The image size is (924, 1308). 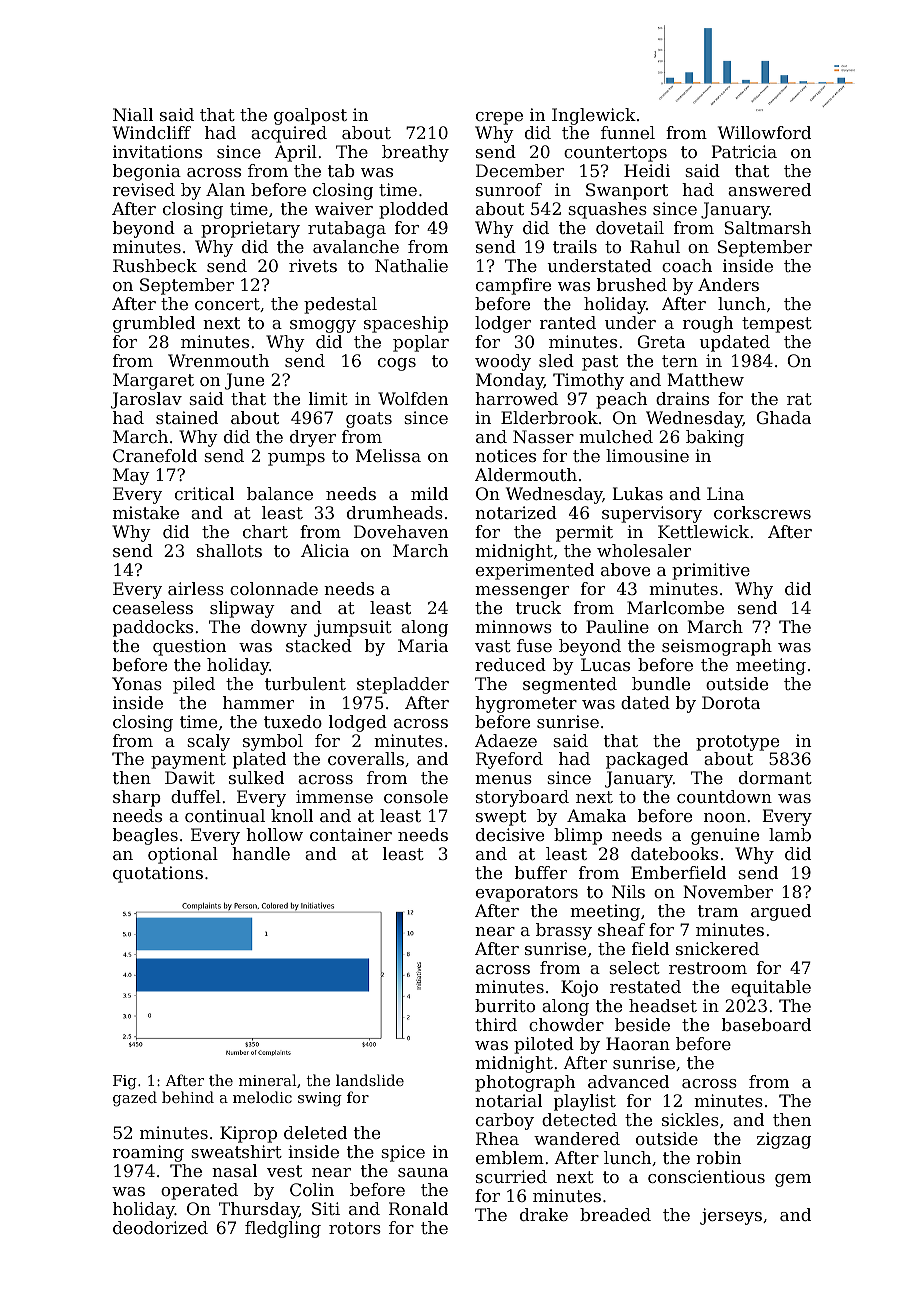 What do you see at coordinates (268, 1080) in the screenshot?
I see `mineral` at bounding box center [268, 1080].
